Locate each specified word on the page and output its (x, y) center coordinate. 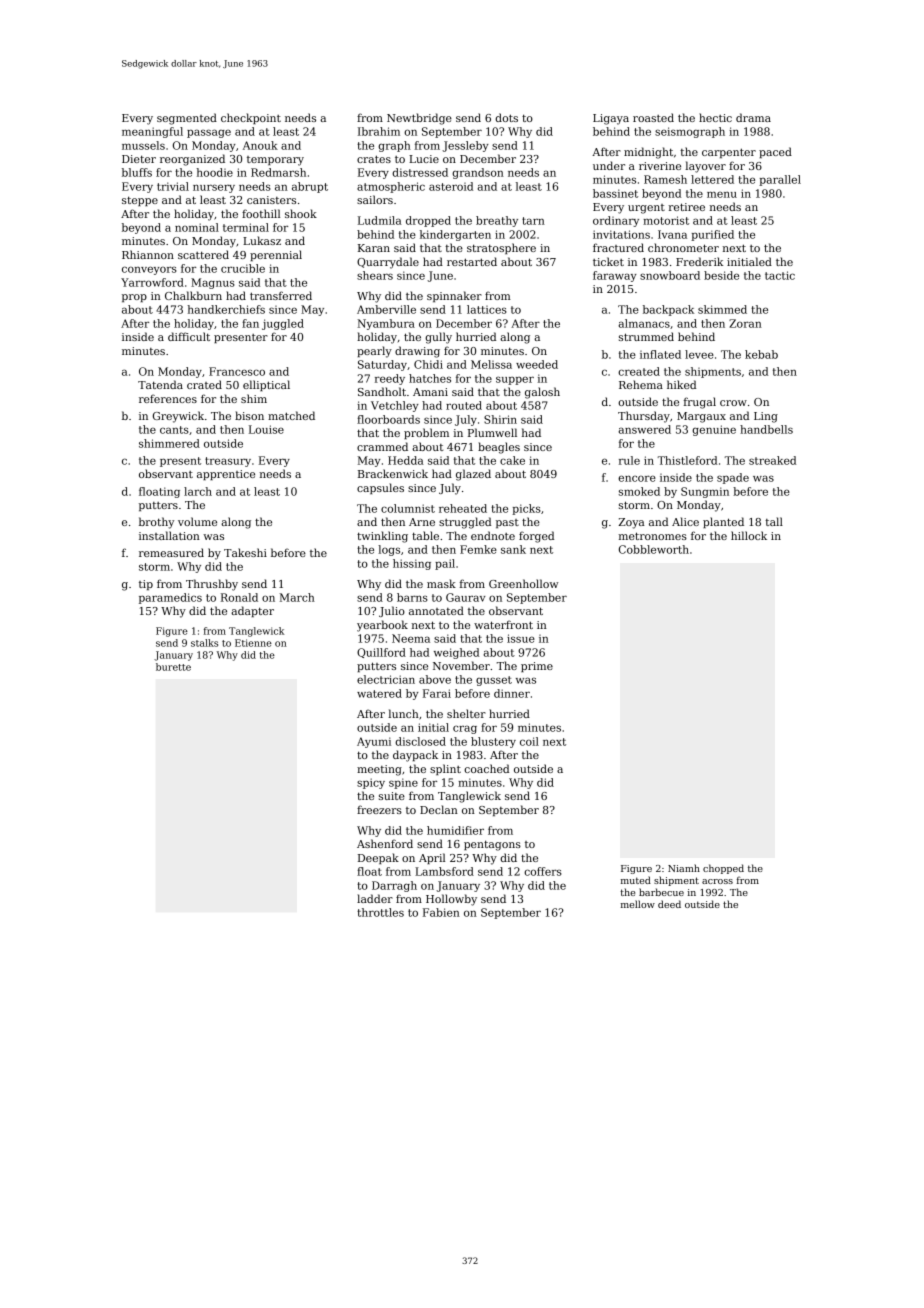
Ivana (672, 234)
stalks (204, 643)
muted (636, 880)
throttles (380, 912)
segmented (187, 119)
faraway (615, 276)
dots (506, 117)
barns (412, 597)
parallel (780, 180)
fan (250, 323)
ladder (375, 898)
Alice (685, 521)
